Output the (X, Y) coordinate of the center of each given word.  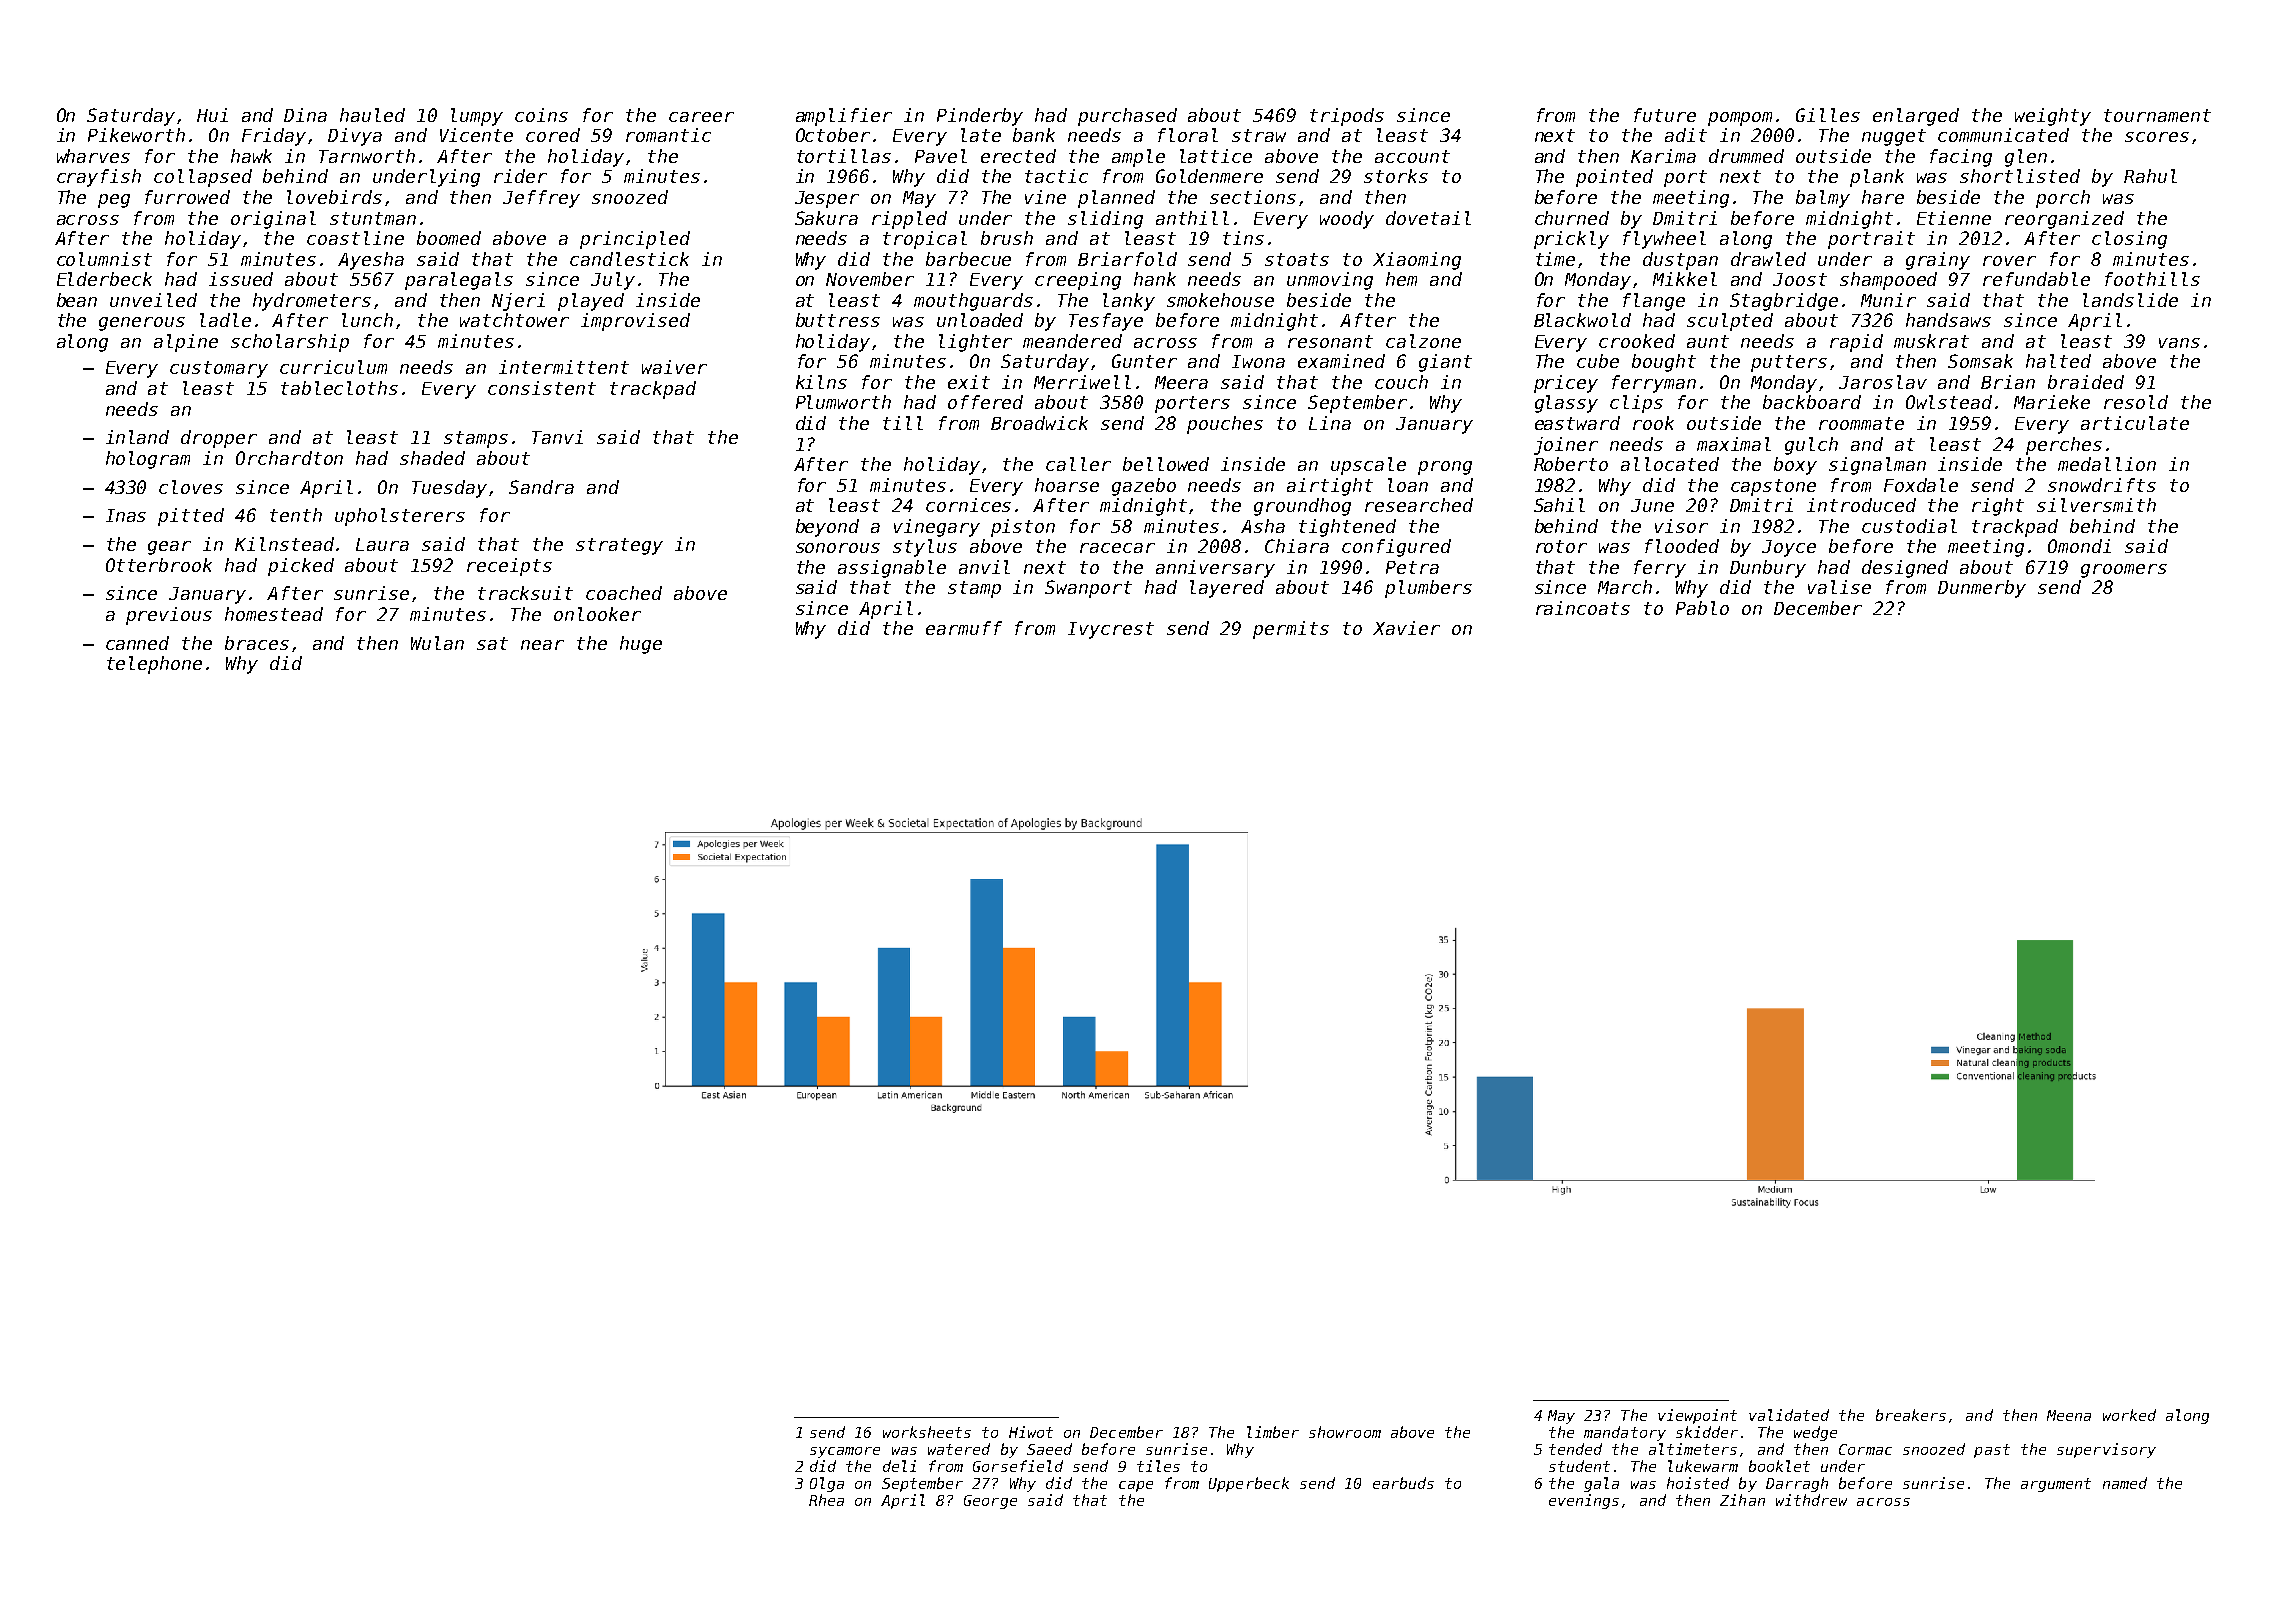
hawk (251, 156)
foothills (2152, 279)
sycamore (845, 1452)
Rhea (826, 1500)
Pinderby (980, 117)
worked (2129, 1415)
